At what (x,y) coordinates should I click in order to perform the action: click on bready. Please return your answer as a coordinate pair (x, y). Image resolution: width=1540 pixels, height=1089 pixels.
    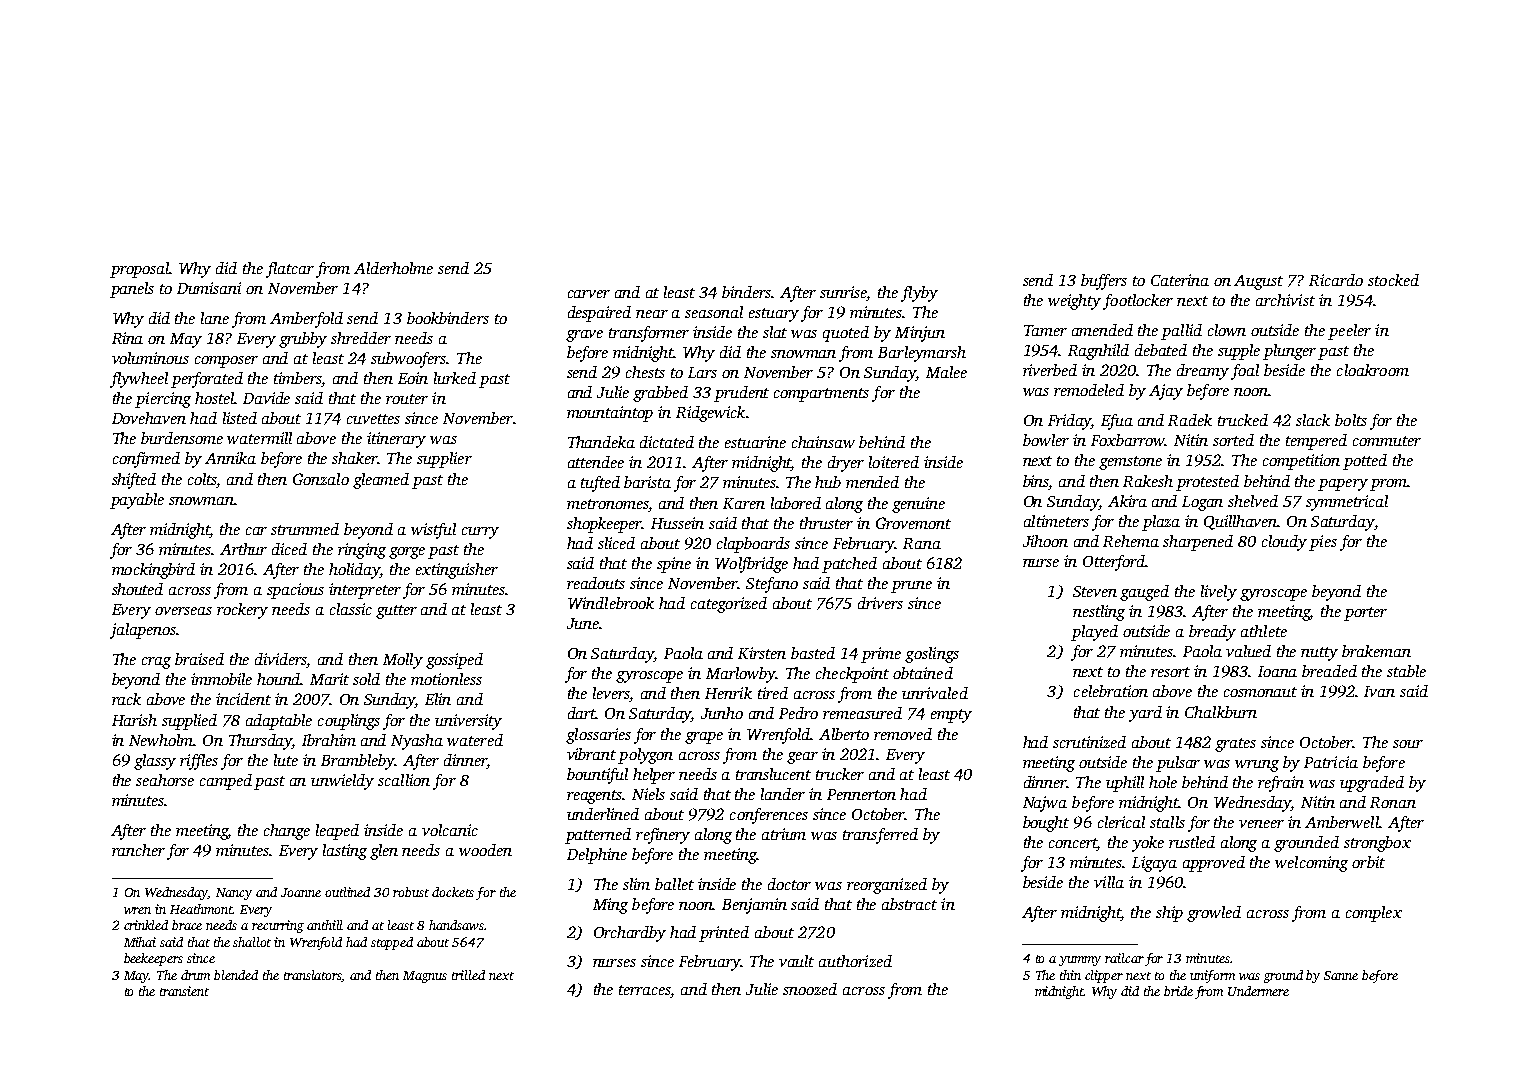
    Looking at the image, I should click on (1212, 633).
